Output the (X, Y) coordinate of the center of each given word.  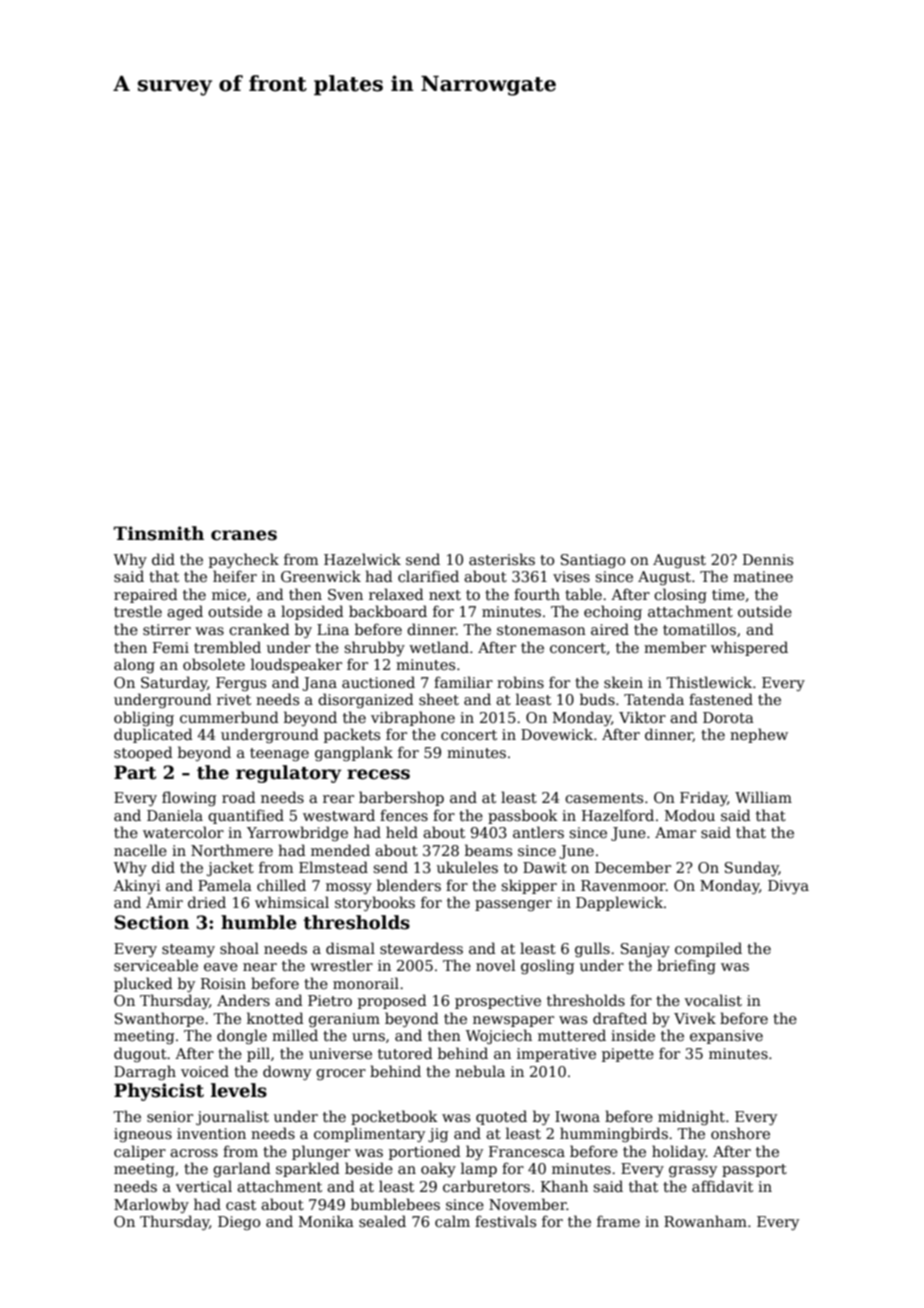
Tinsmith (159, 533)
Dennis (768, 559)
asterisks (502, 559)
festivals (505, 1221)
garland (242, 1169)
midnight (691, 1117)
